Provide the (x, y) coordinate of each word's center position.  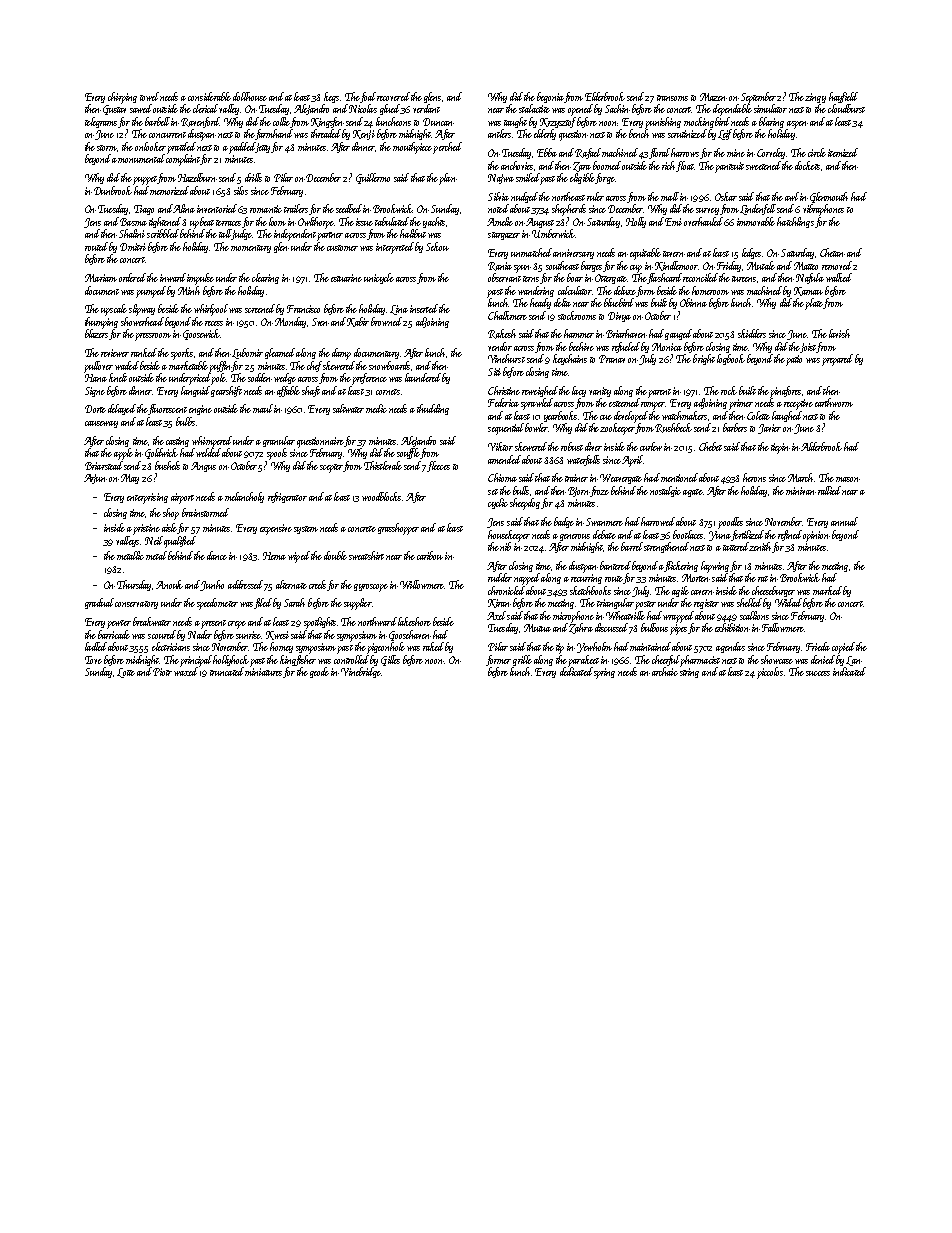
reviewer (115, 353)
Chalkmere (507, 315)
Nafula (810, 278)
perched (447, 148)
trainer (576, 478)
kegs (331, 97)
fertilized (747, 535)
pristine (146, 529)
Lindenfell (758, 209)
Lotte (126, 673)
